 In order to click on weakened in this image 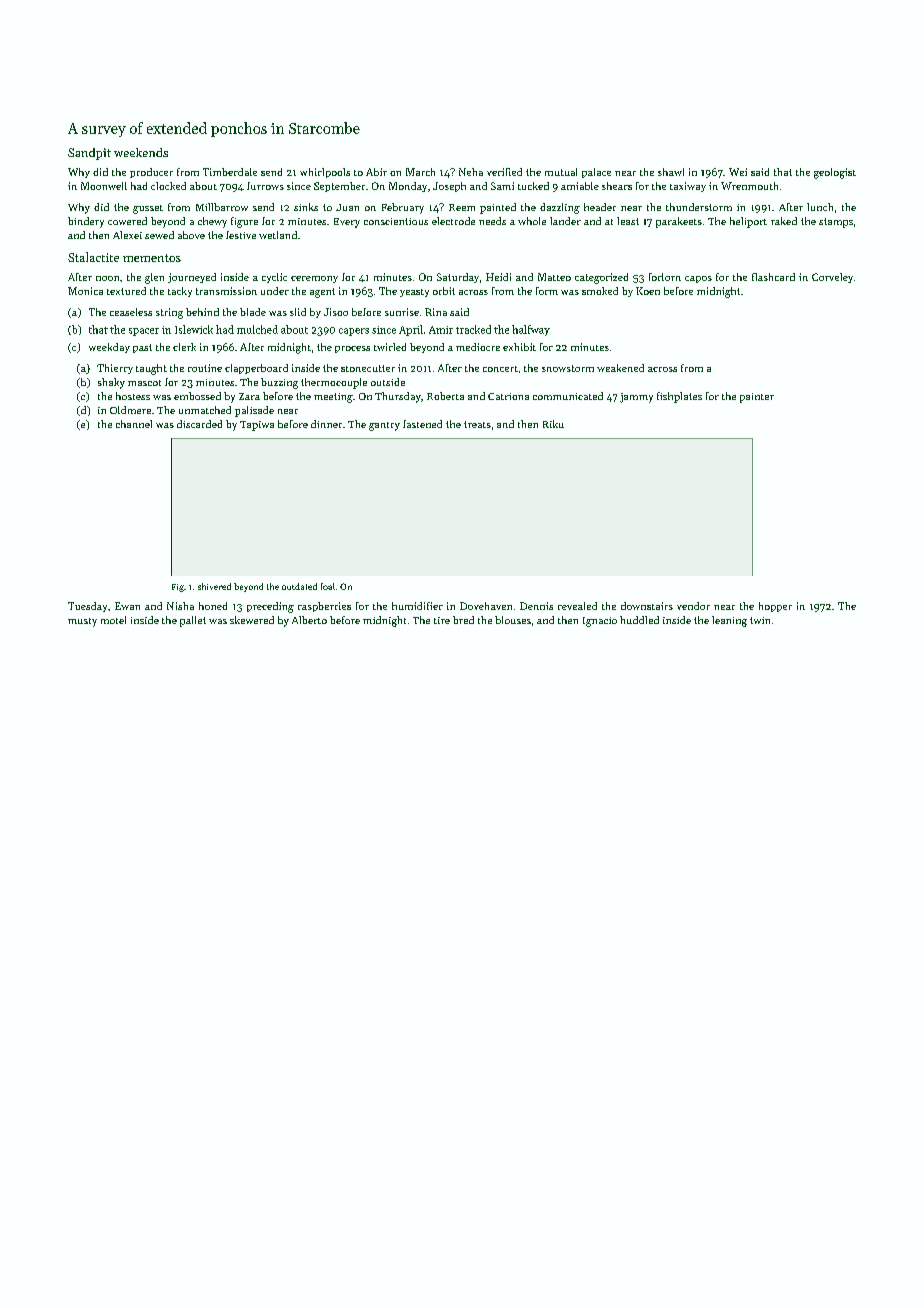, I will do `click(620, 368)`.
